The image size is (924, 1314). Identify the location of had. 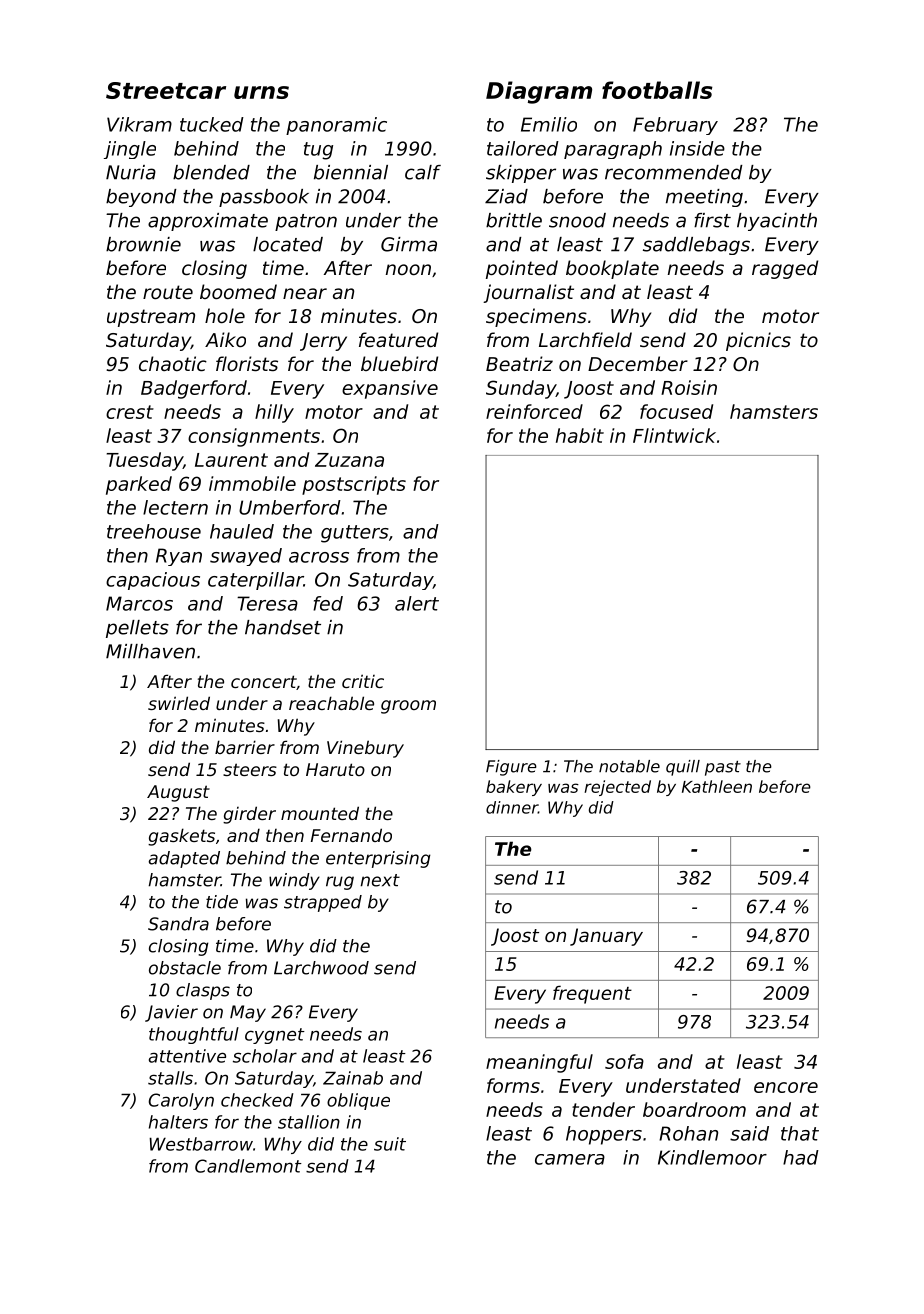
(801, 1157).
